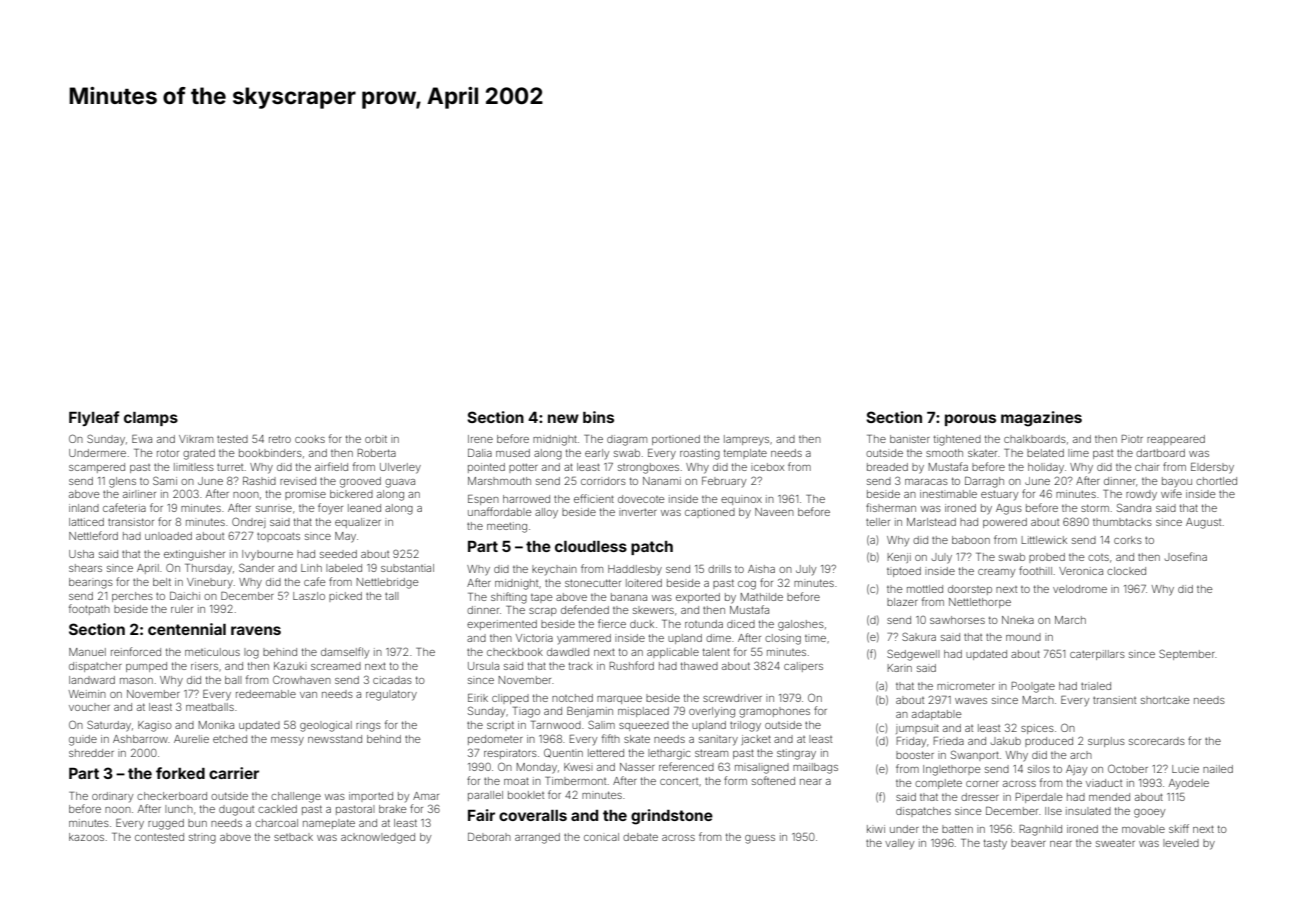  I want to click on concert, so click(679, 781).
